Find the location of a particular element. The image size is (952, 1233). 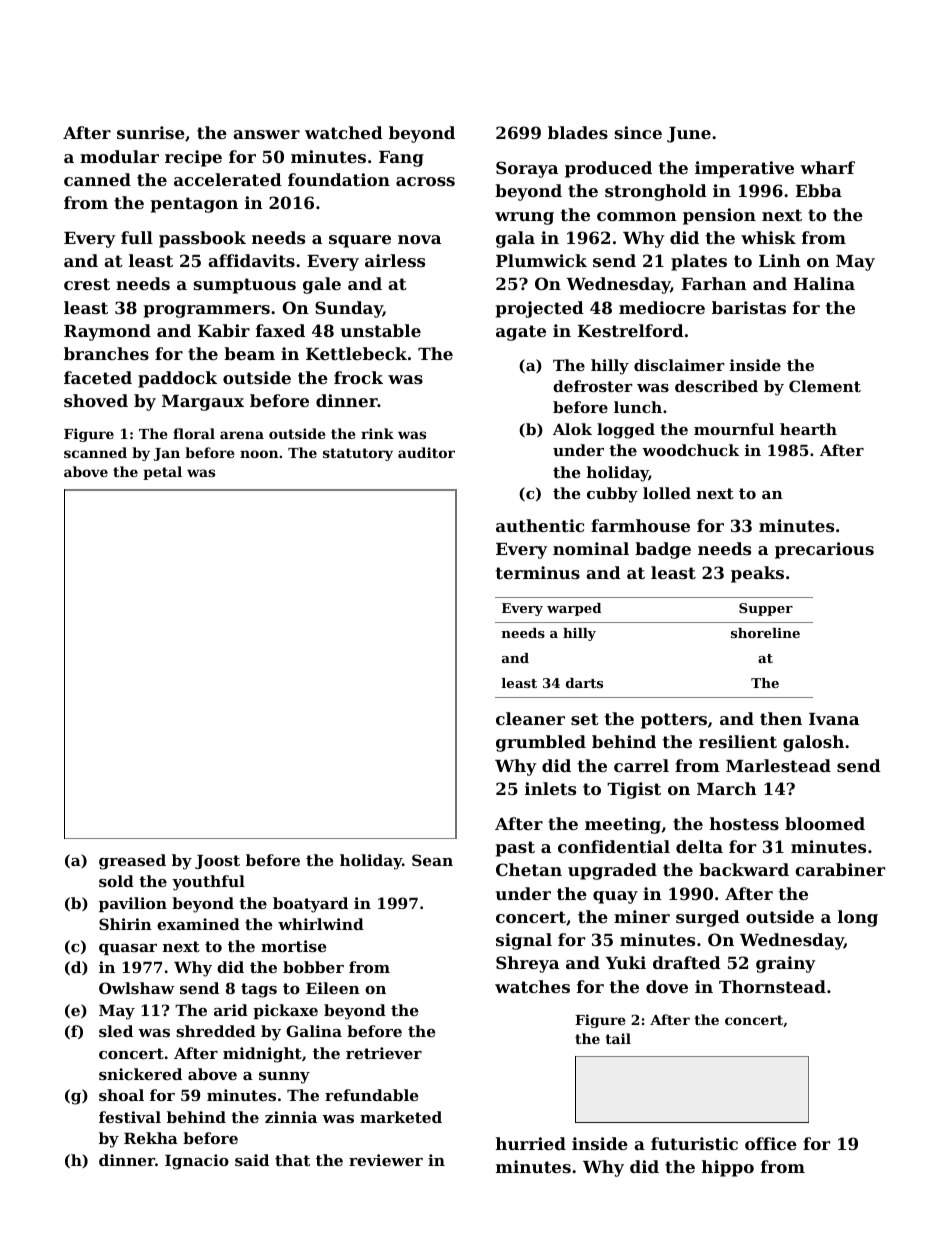

grumbled is located at coordinates (541, 743).
